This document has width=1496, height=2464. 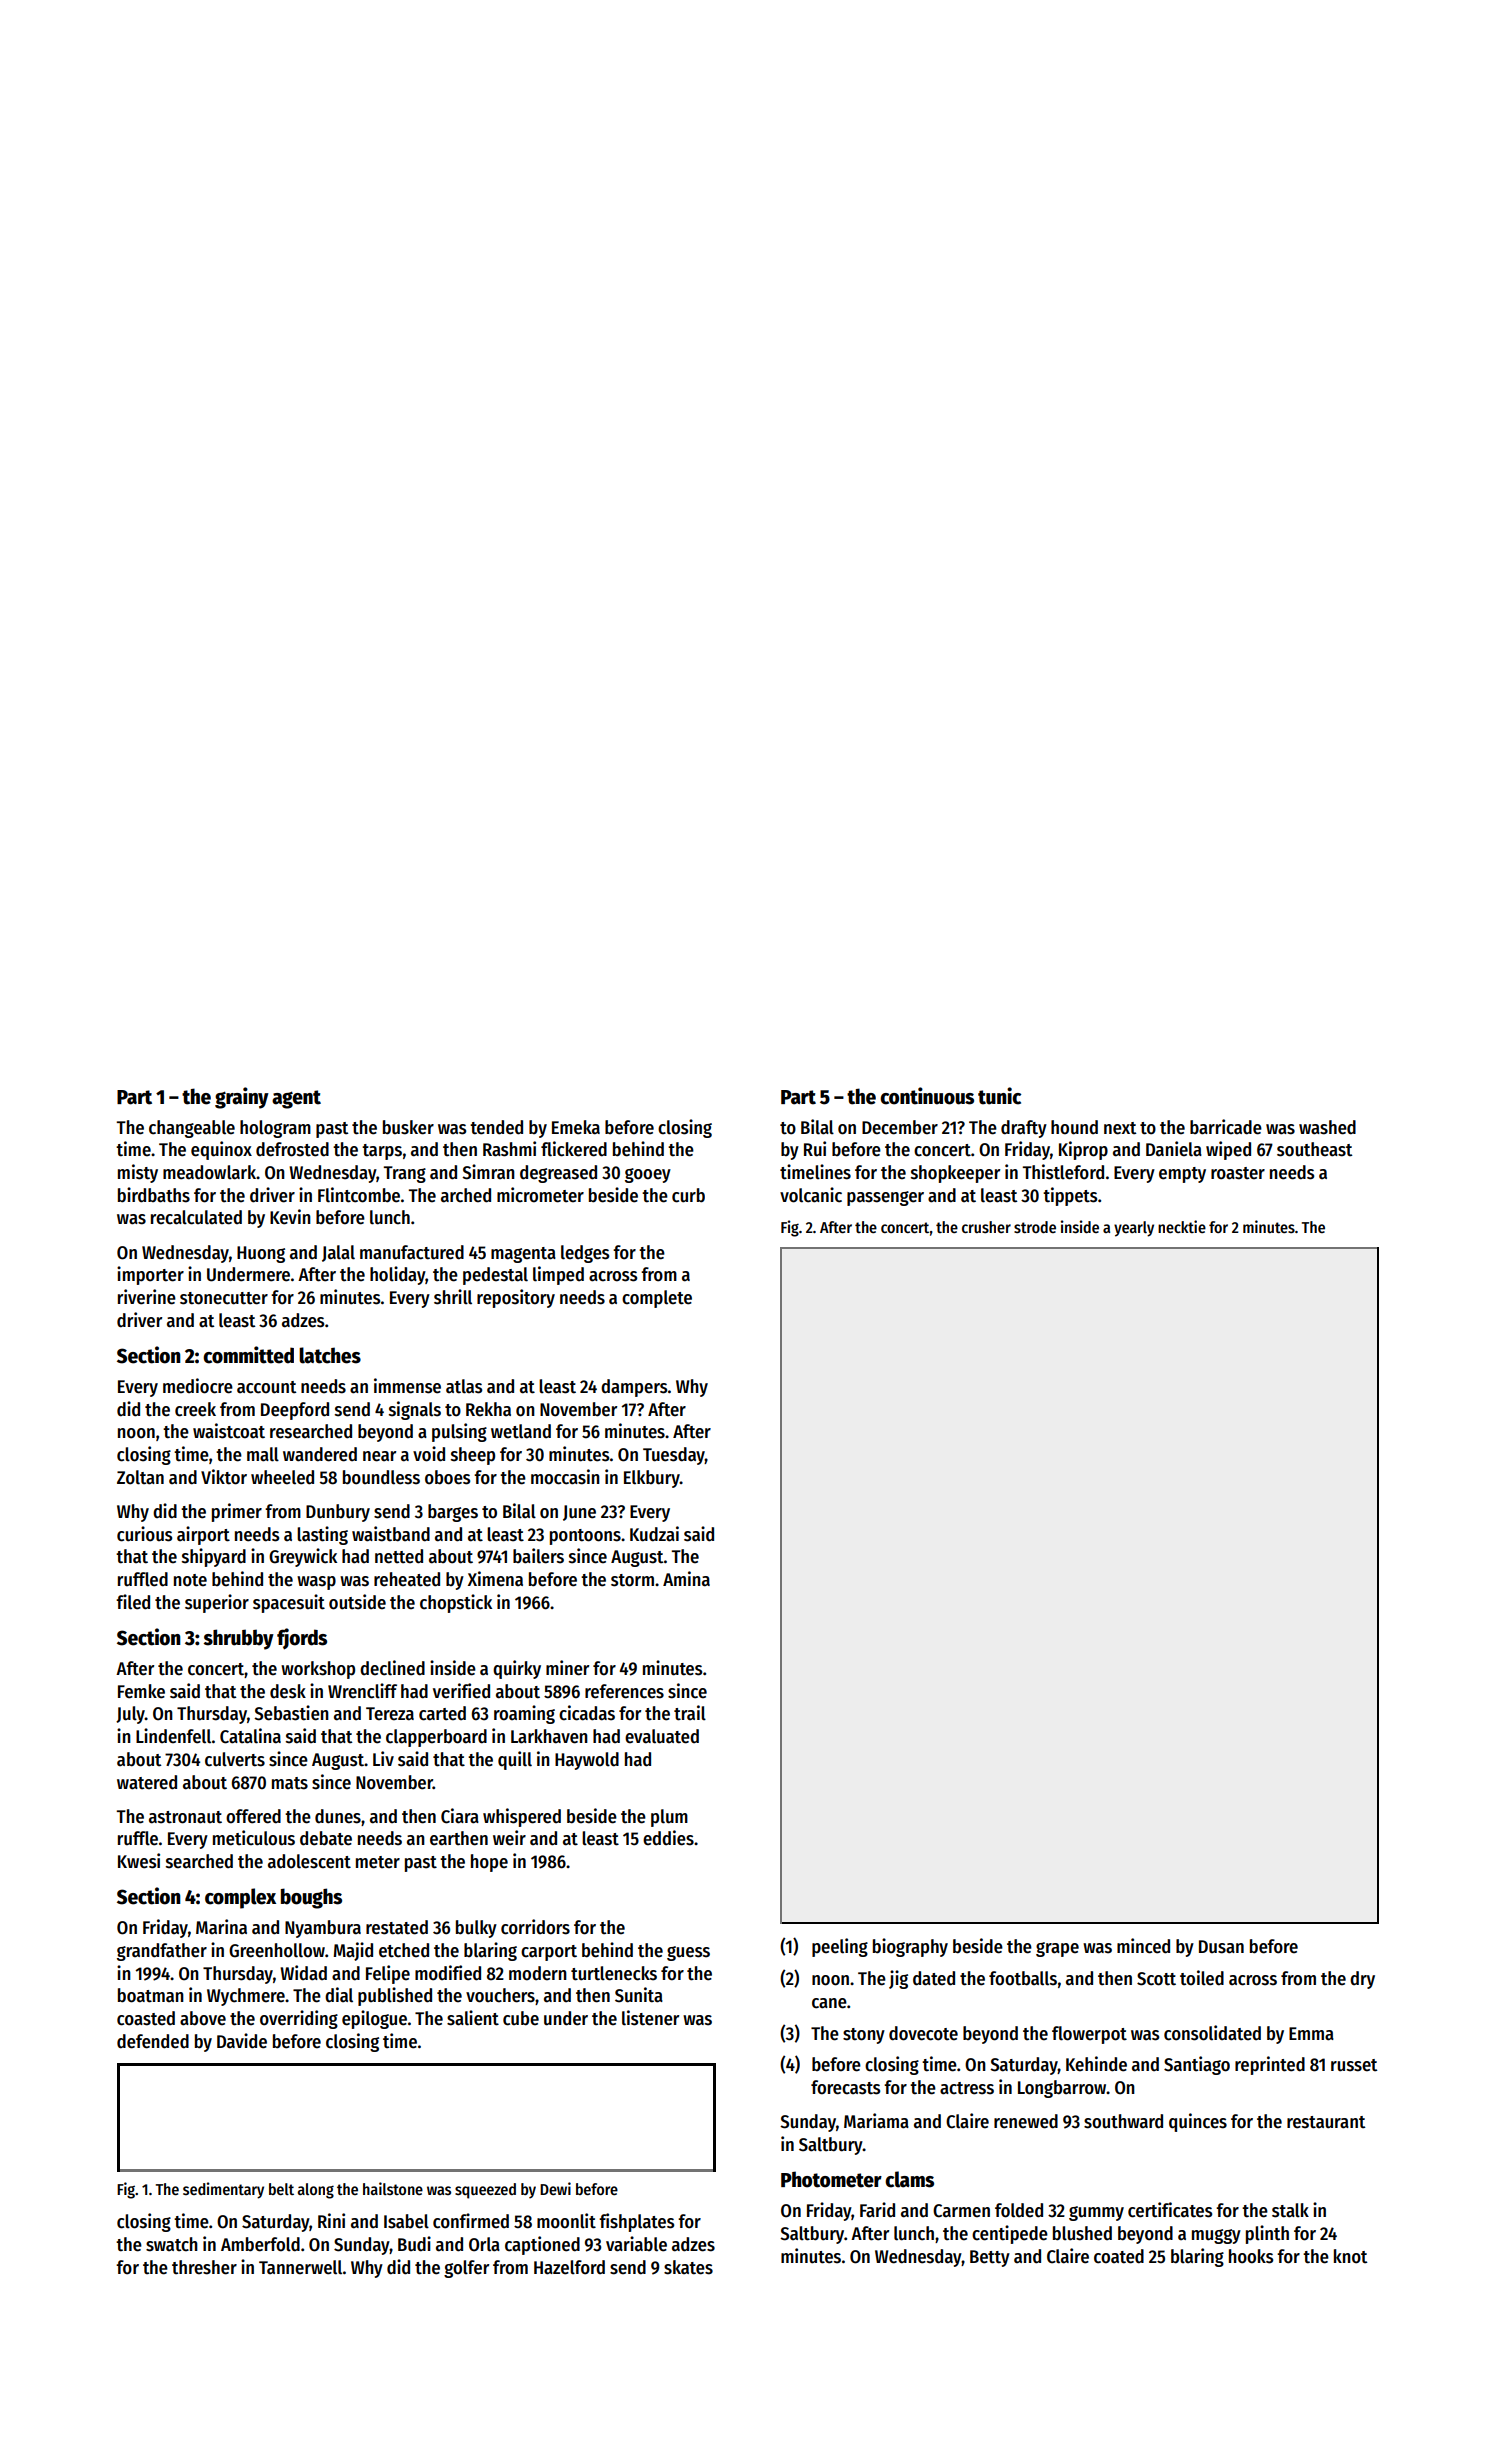 What do you see at coordinates (299, 2019) in the document?
I see `overriding` at bounding box center [299, 2019].
